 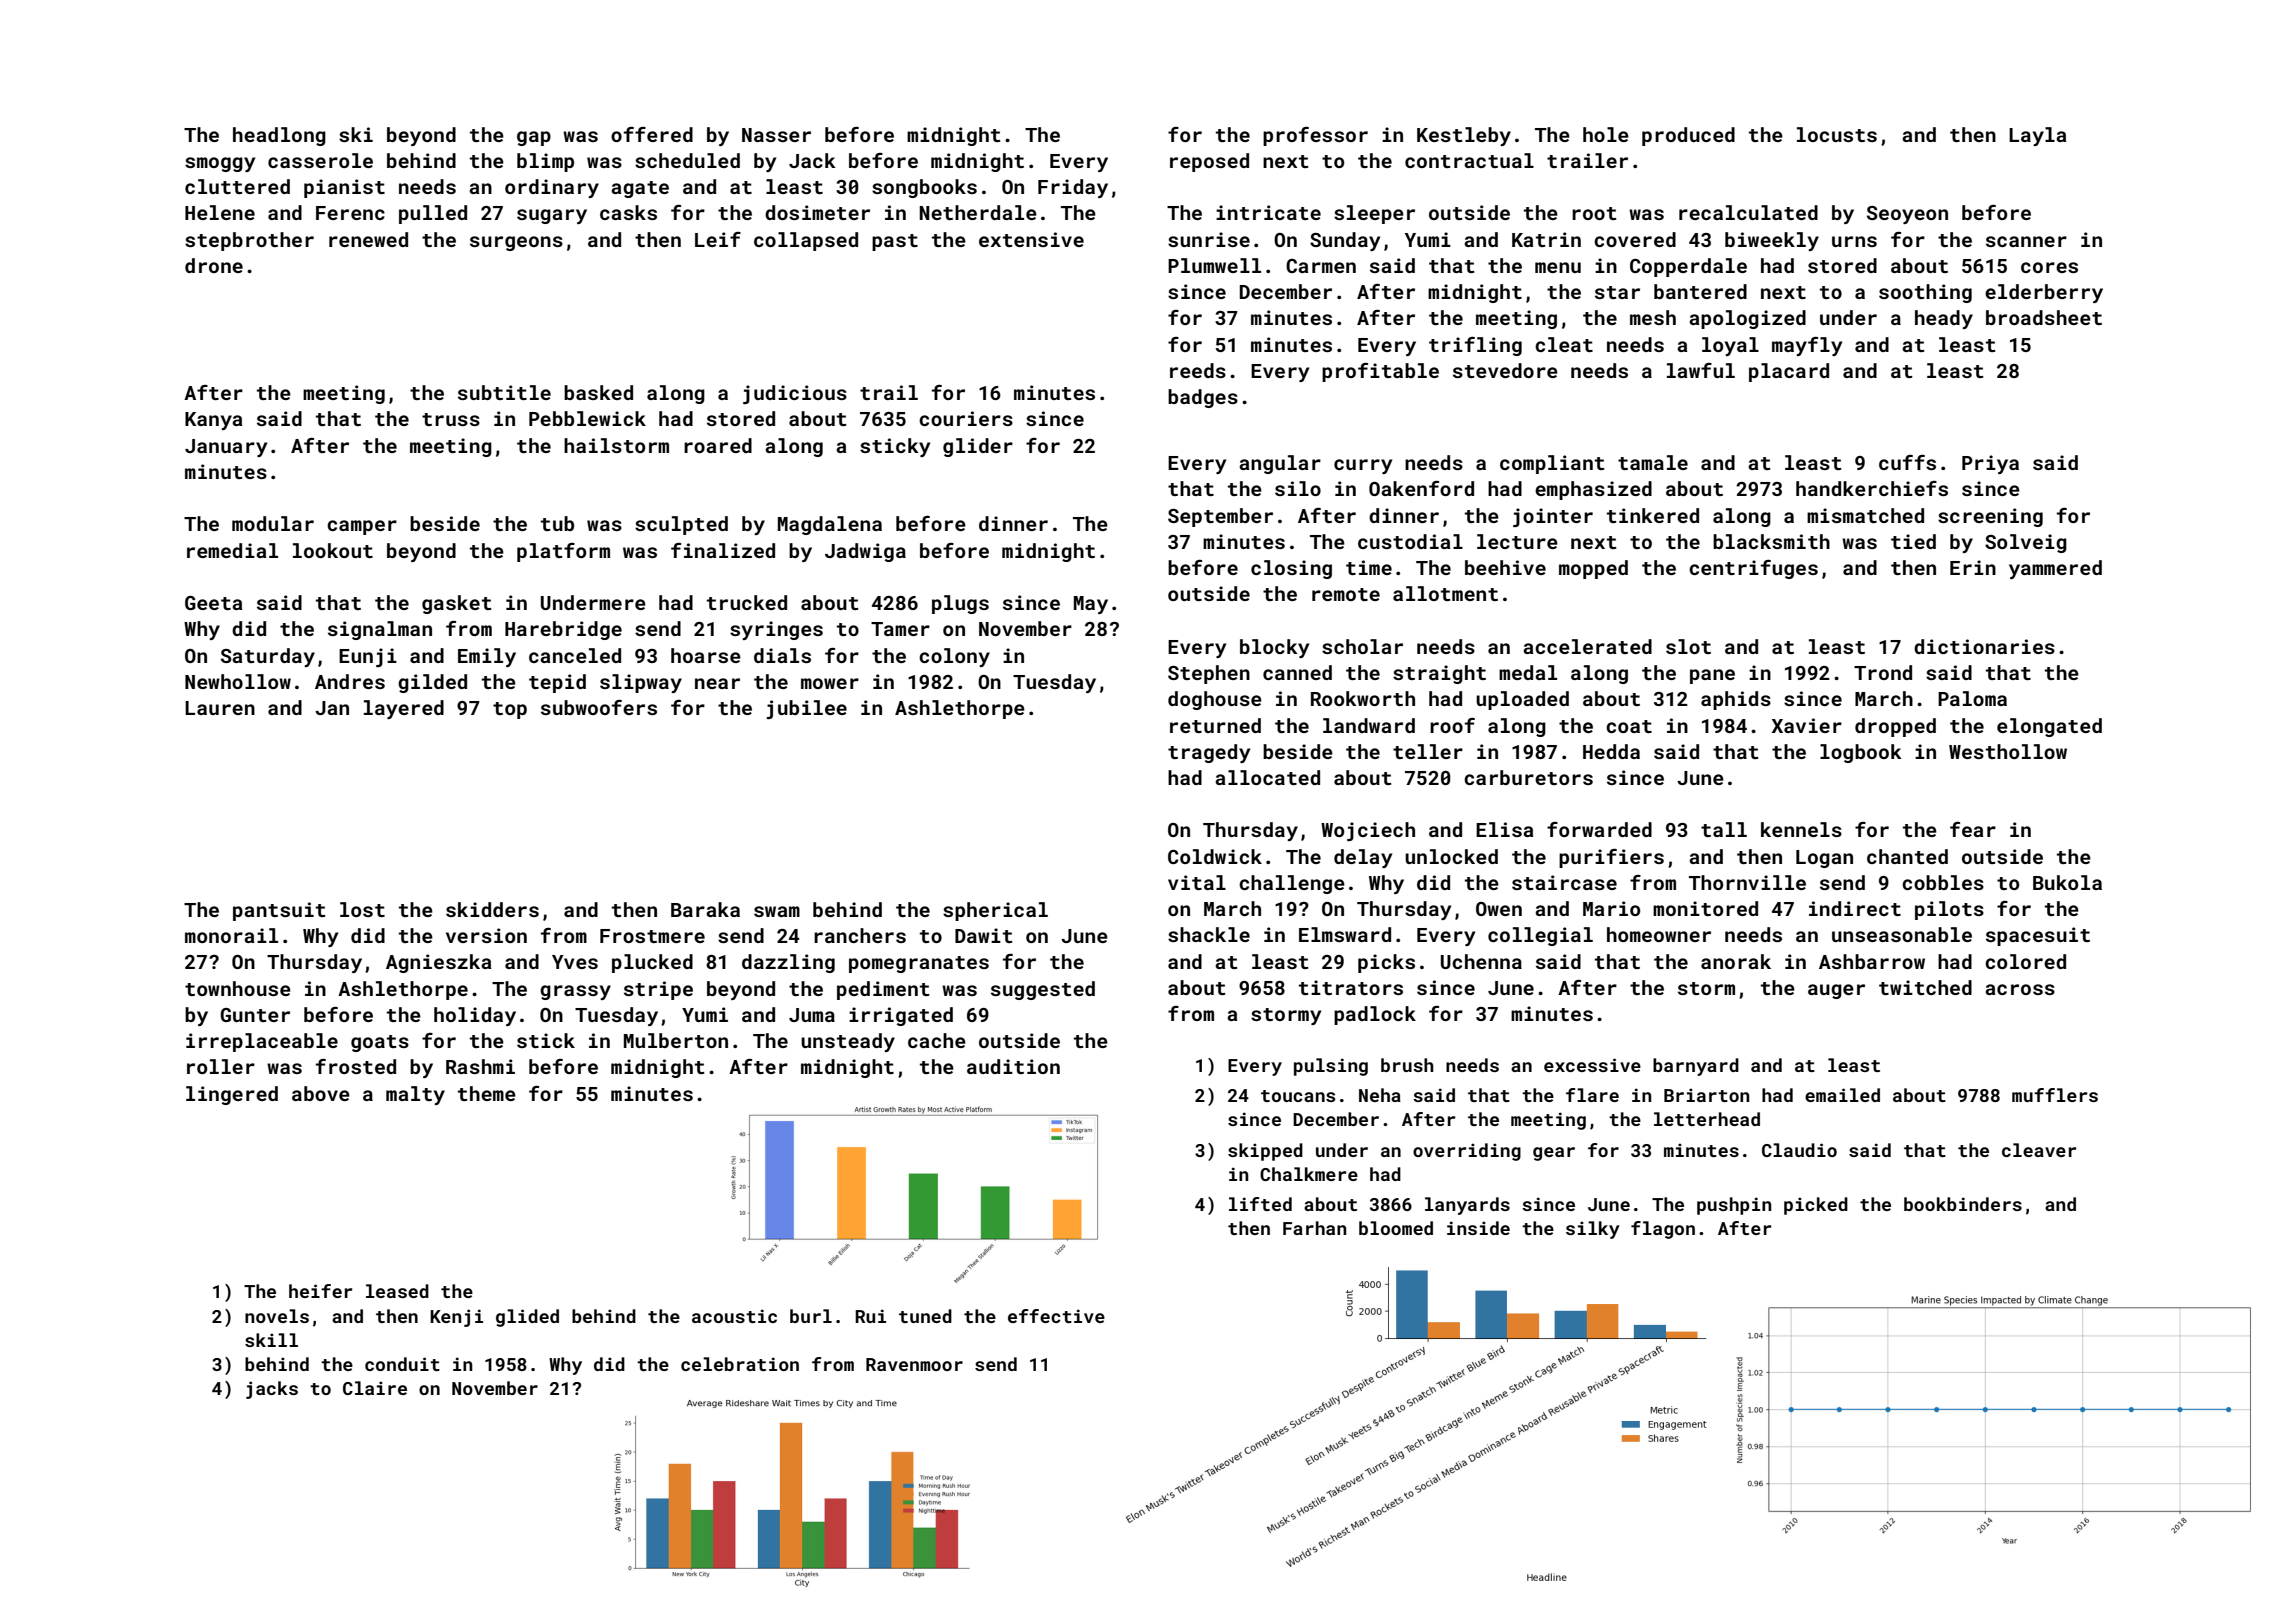 I want to click on smoggy, so click(x=220, y=164).
